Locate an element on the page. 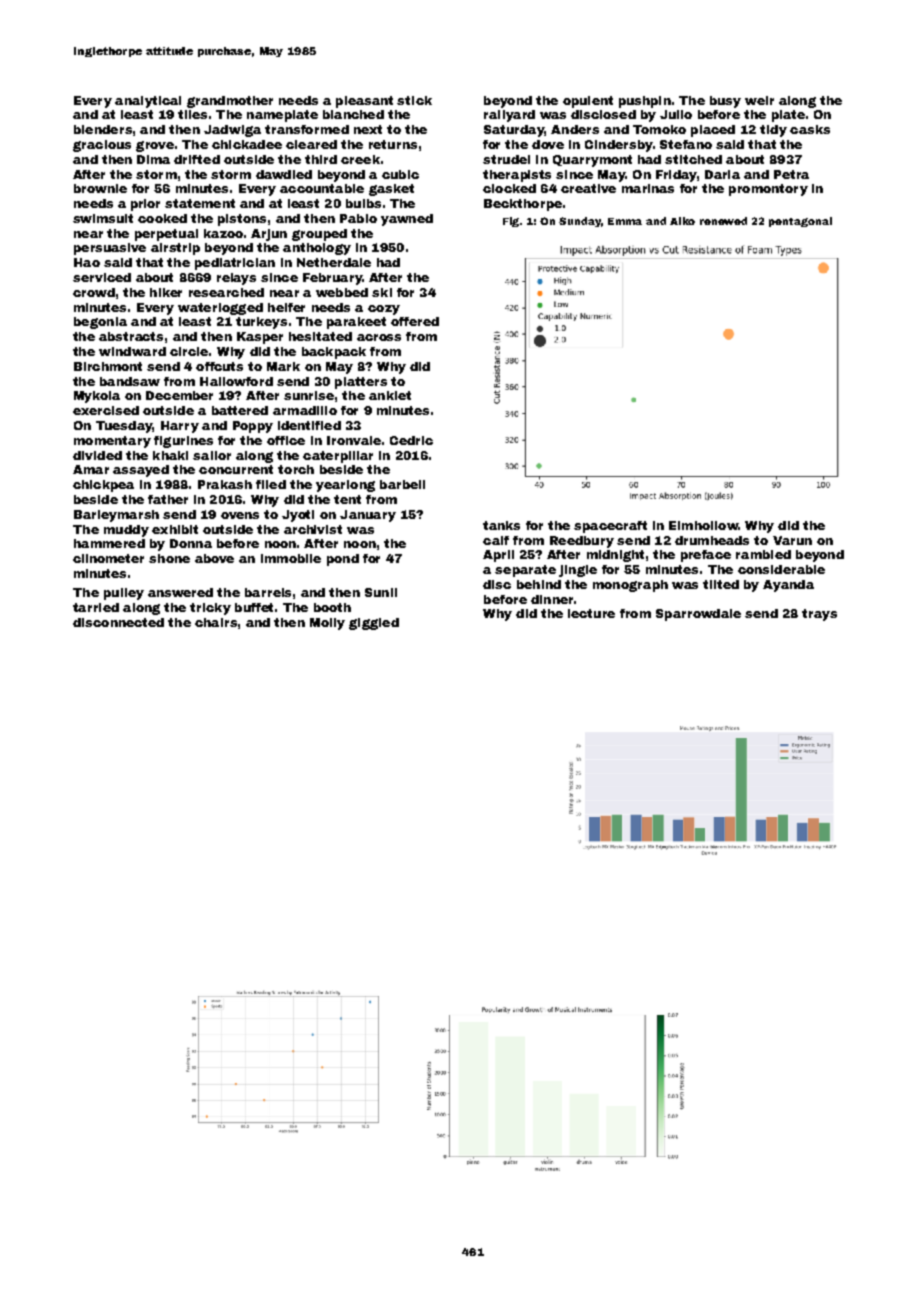  exhibit is located at coordinates (175, 529).
